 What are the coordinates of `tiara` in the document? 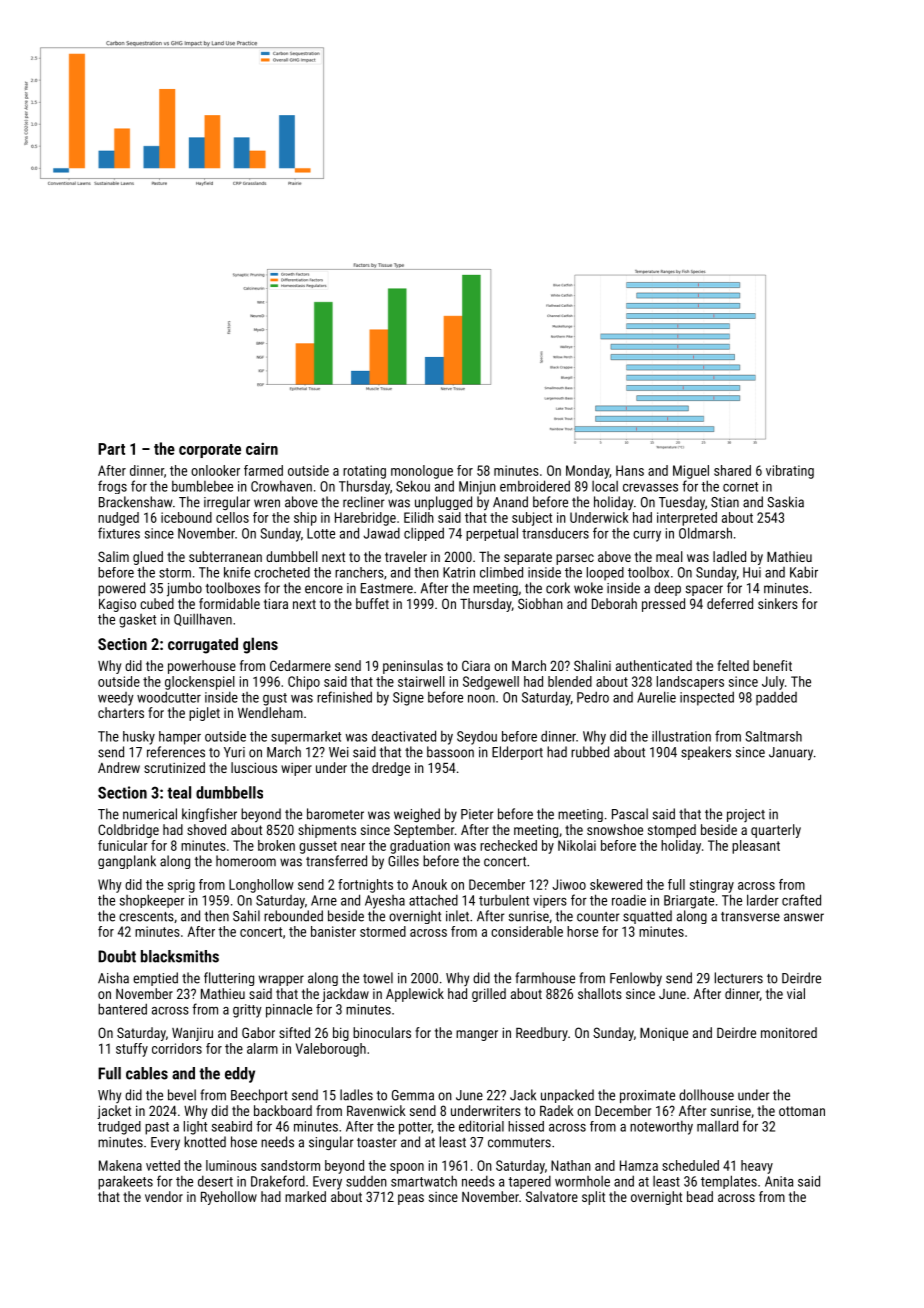 It's located at (276, 603).
